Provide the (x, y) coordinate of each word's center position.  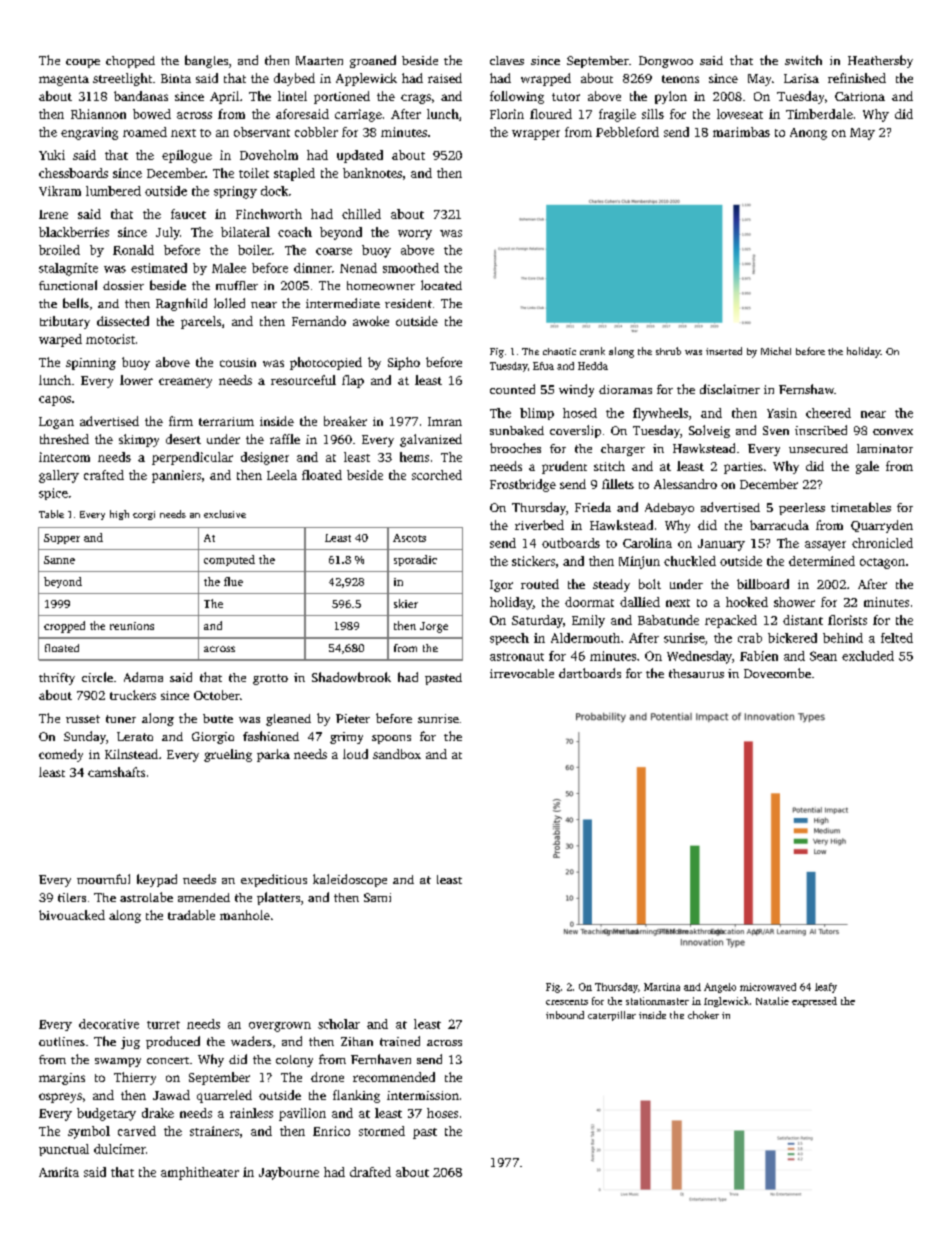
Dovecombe (777, 673)
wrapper (536, 135)
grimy (346, 738)
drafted (370, 1172)
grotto (270, 679)
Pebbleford (627, 132)
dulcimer (120, 1149)
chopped (130, 62)
